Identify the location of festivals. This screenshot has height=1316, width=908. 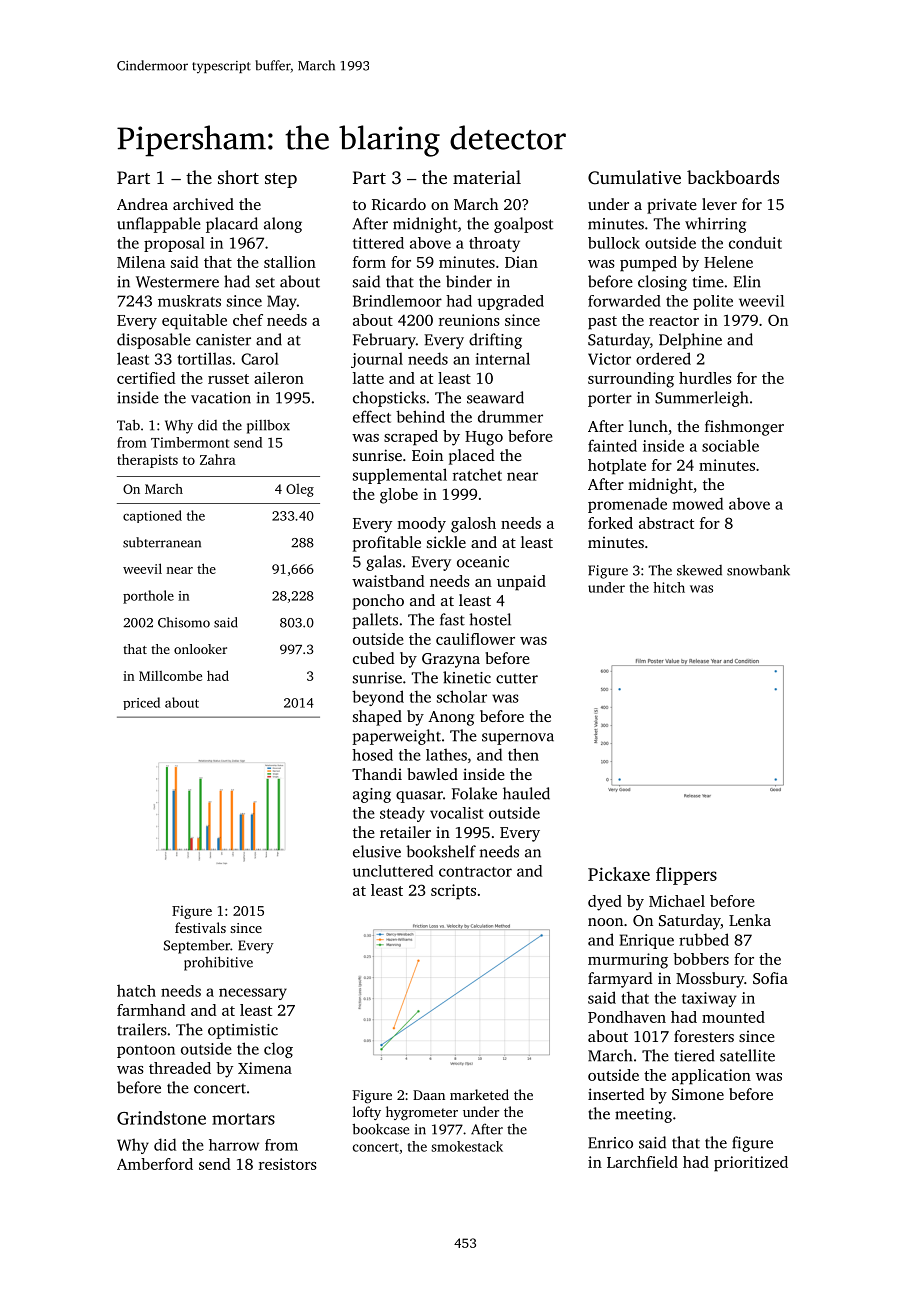
(200, 927).
